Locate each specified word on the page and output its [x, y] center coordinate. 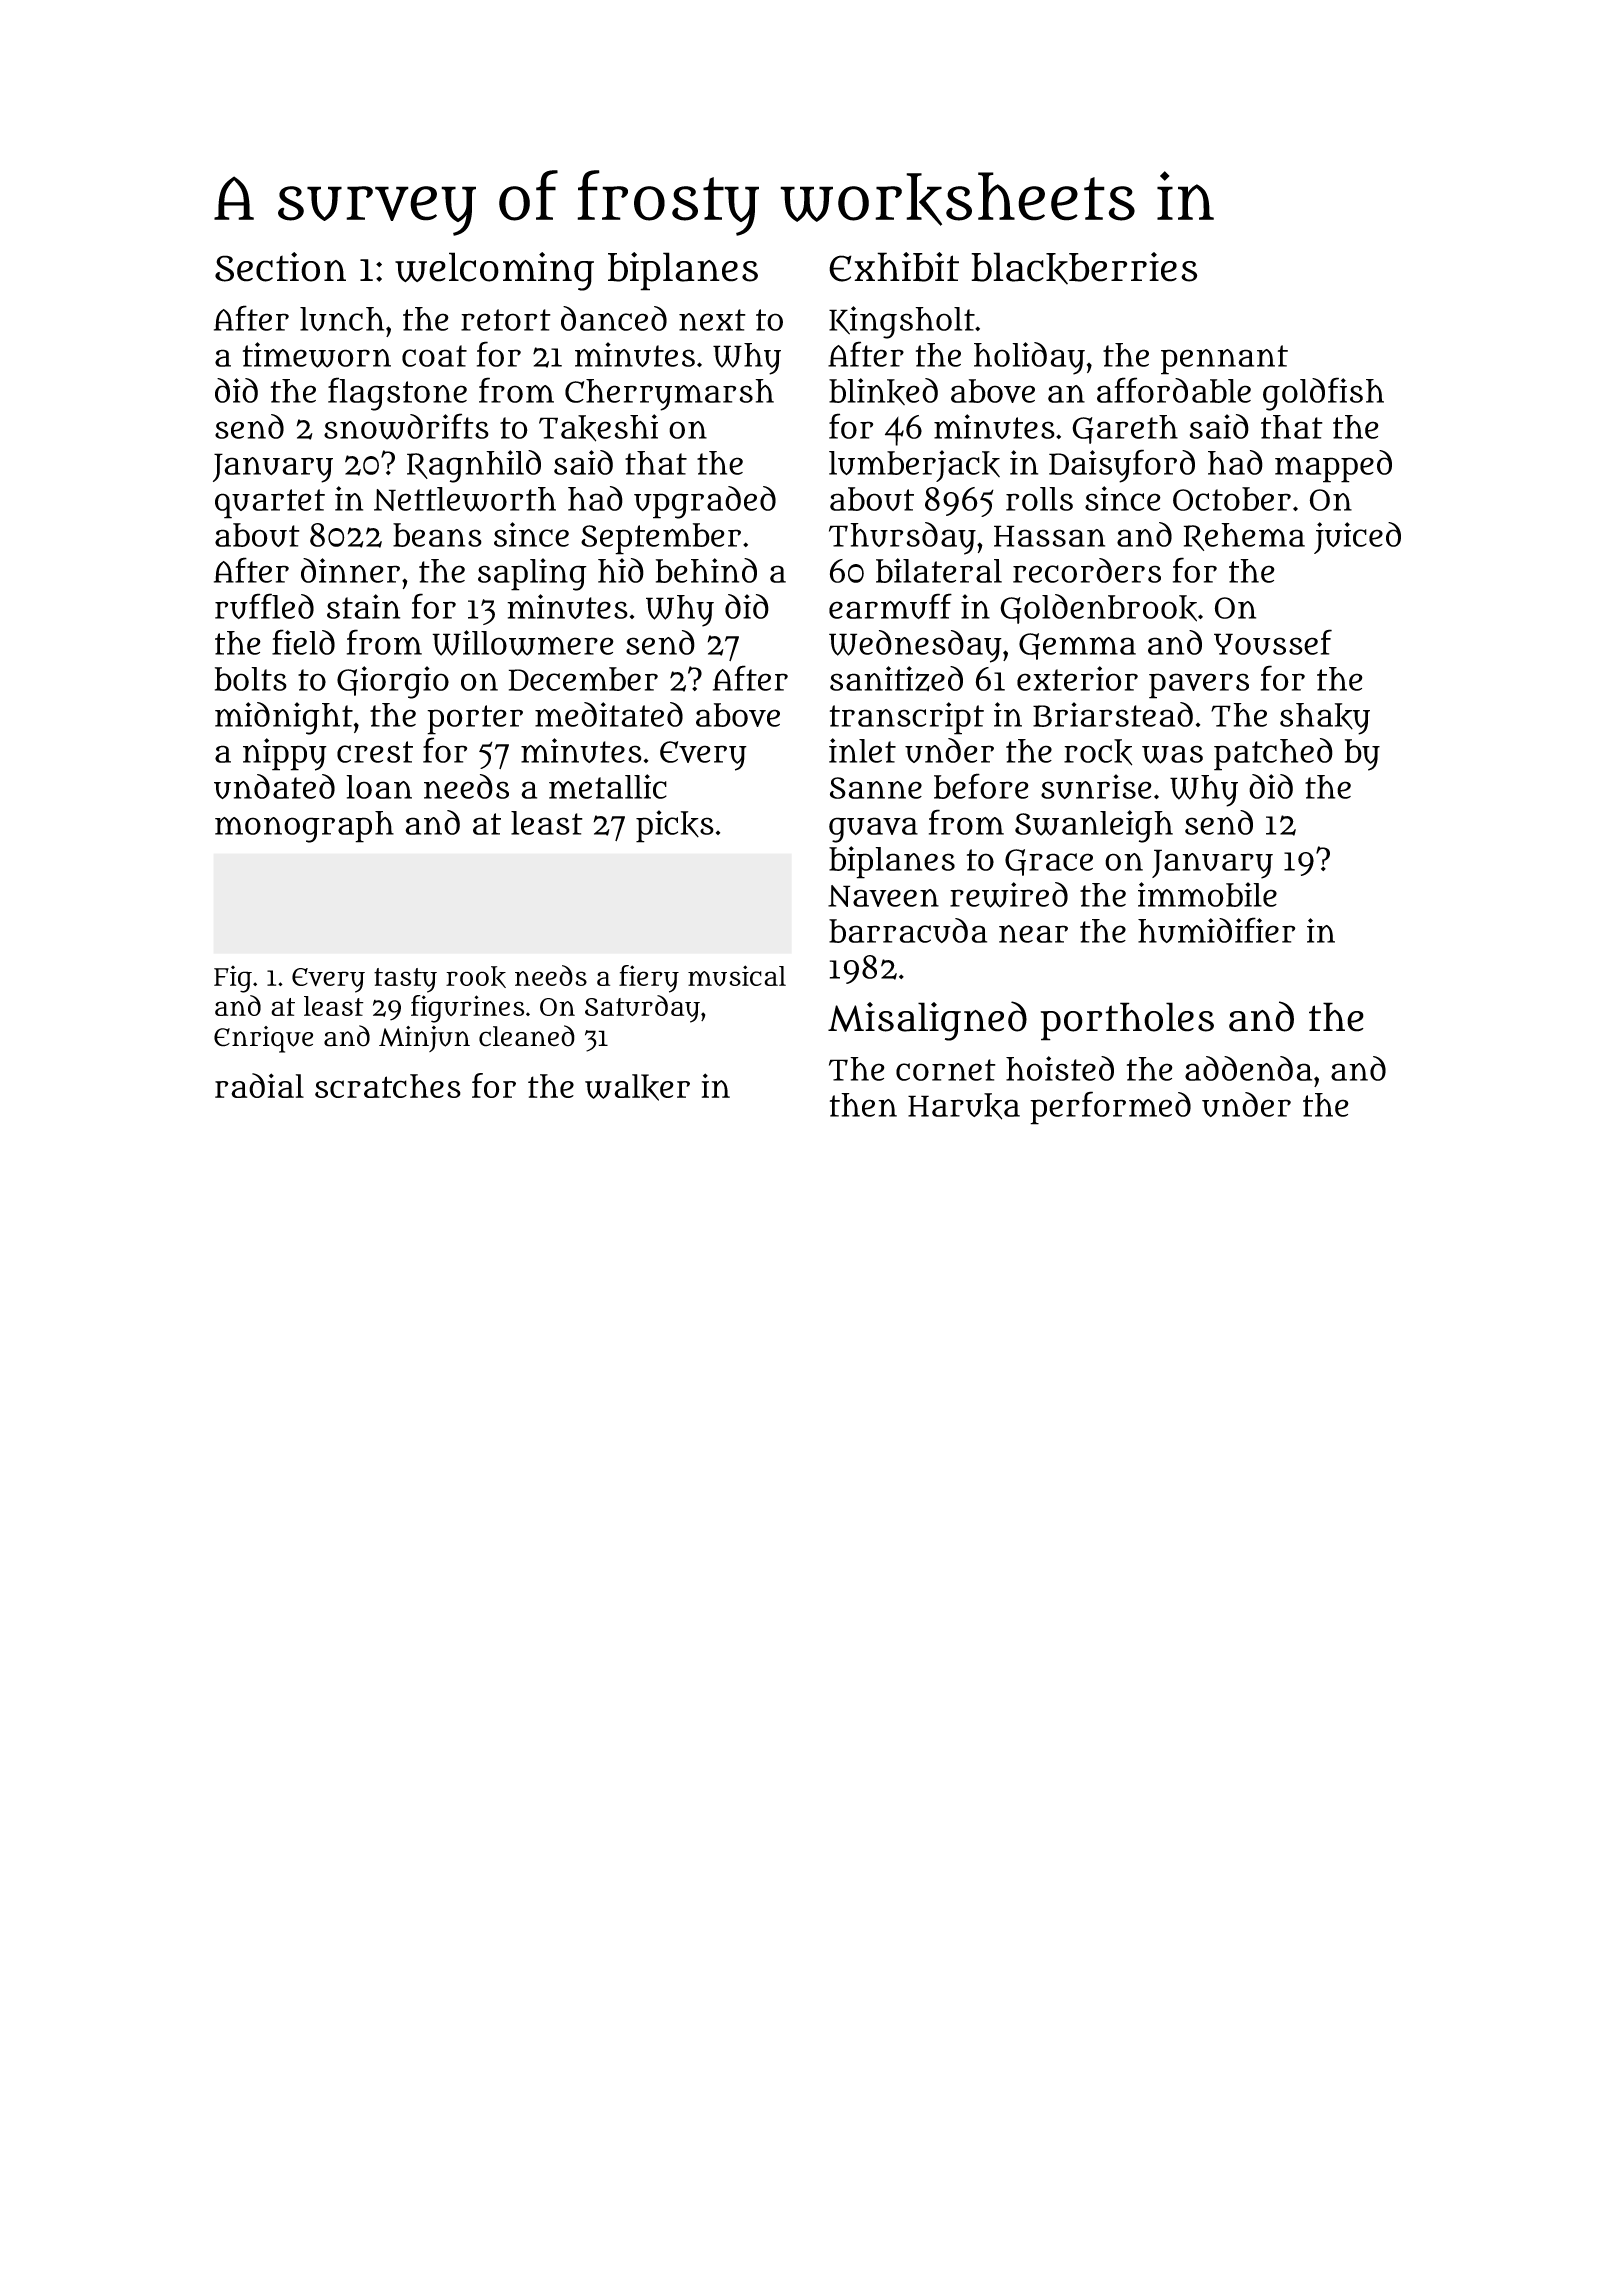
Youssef [1273, 642]
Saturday [642, 1009]
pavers [1199, 686]
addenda [1248, 1068]
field [303, 642]
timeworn [317, 355]
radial [259, 1085]
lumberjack [914, 466]
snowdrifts [406, 426]
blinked [883, 391]
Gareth [1125, 429]
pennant [1224, 360]
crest [375, 752]
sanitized [896, 678]
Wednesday [915, 646]
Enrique [263, 1039]
